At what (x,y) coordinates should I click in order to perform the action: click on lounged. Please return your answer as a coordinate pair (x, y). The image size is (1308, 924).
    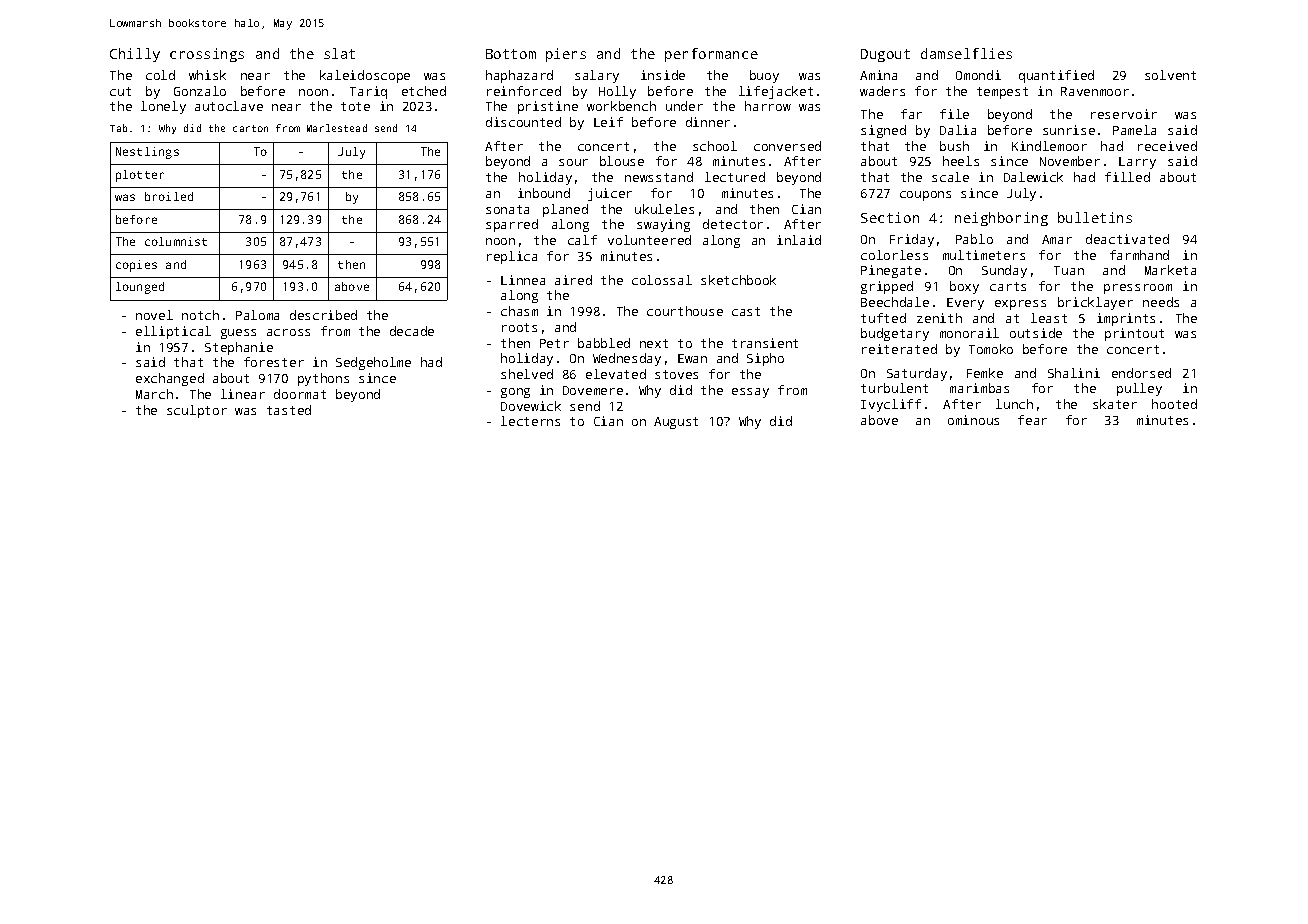
    Looking at the image, I should click on (140, 288).
